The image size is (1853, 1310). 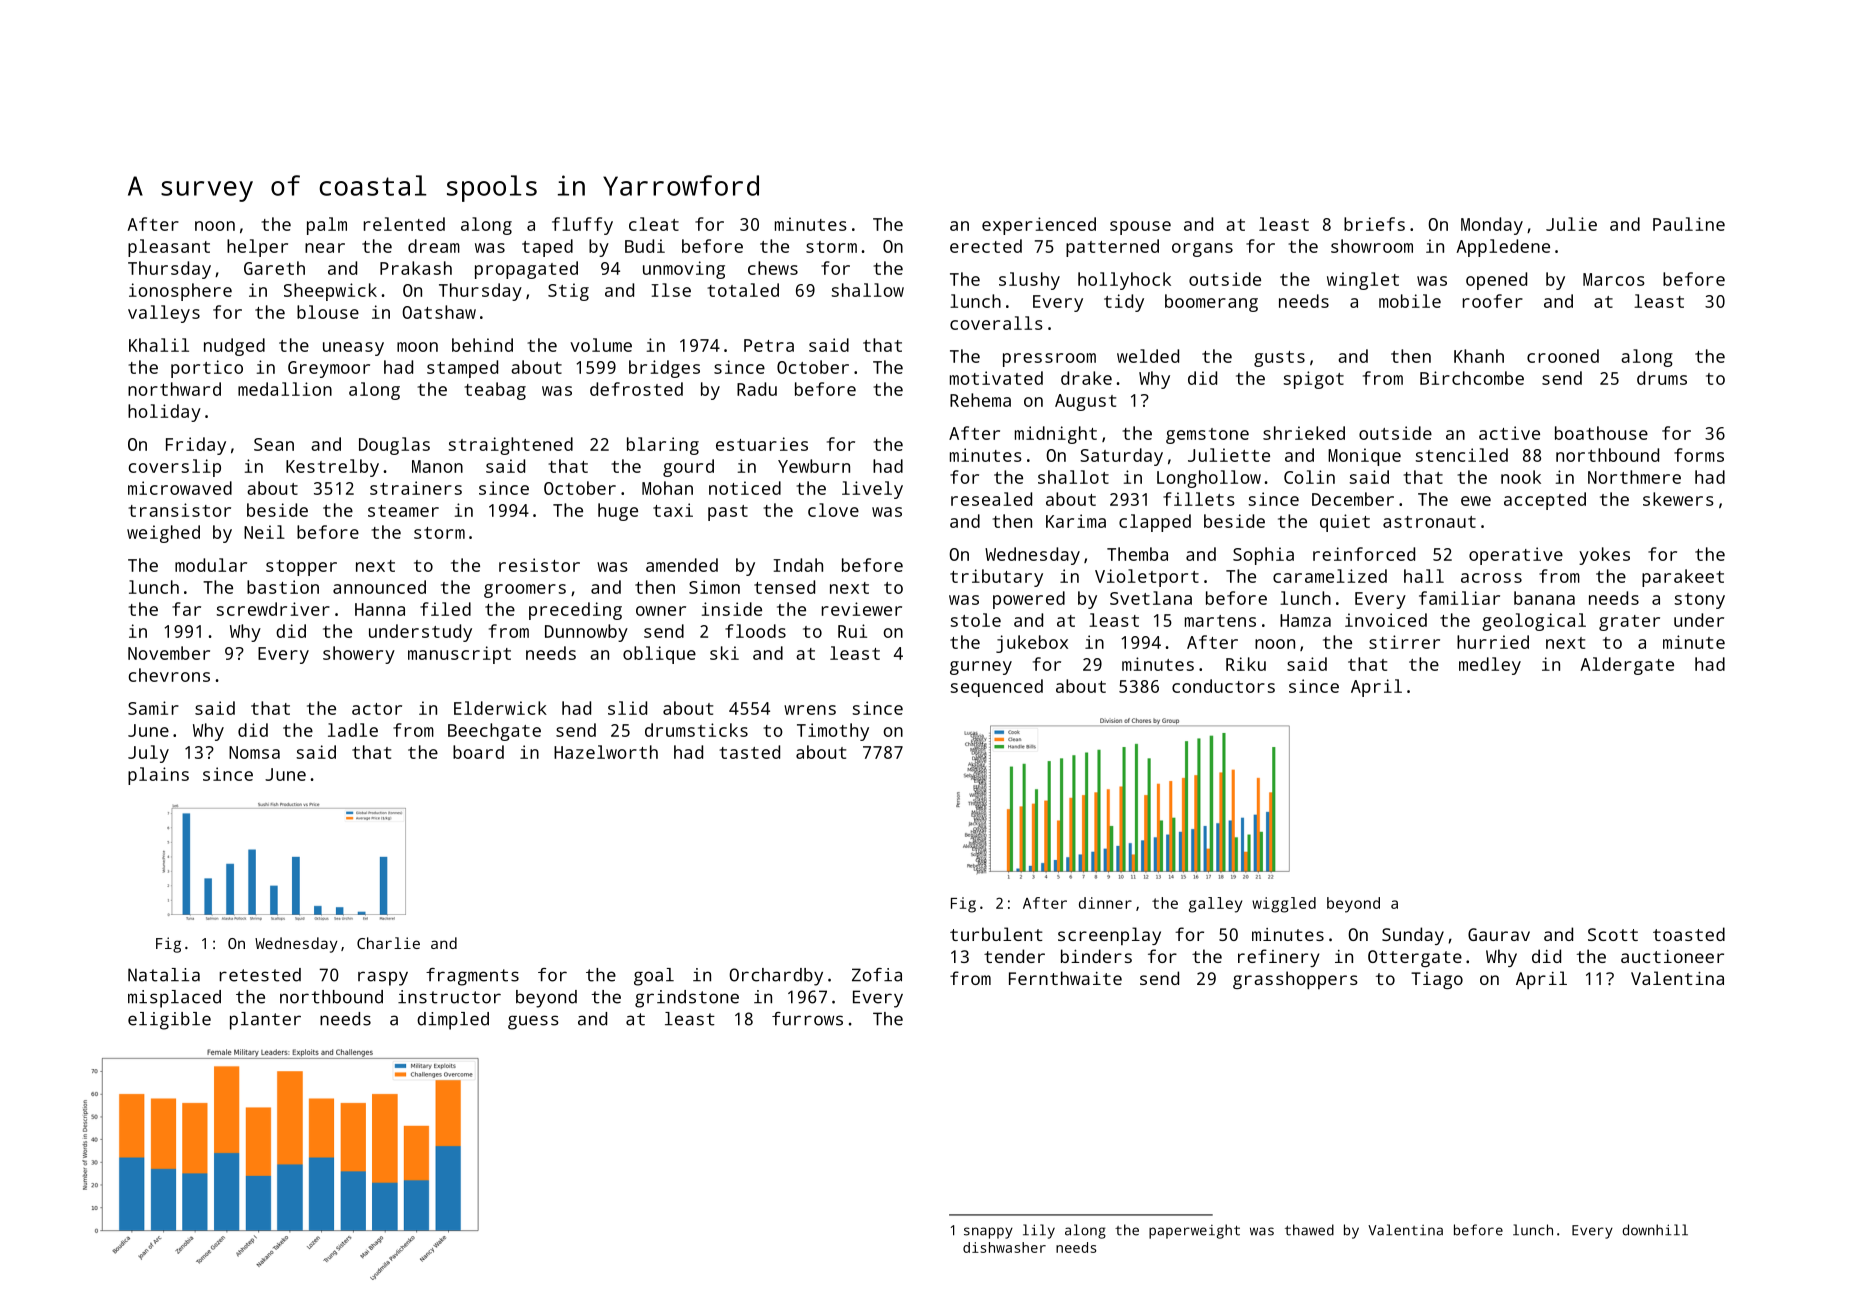 What do you see at coordinates (986, 246) in the screenshot?
I see `erected` at bounding box center [986, 246].
